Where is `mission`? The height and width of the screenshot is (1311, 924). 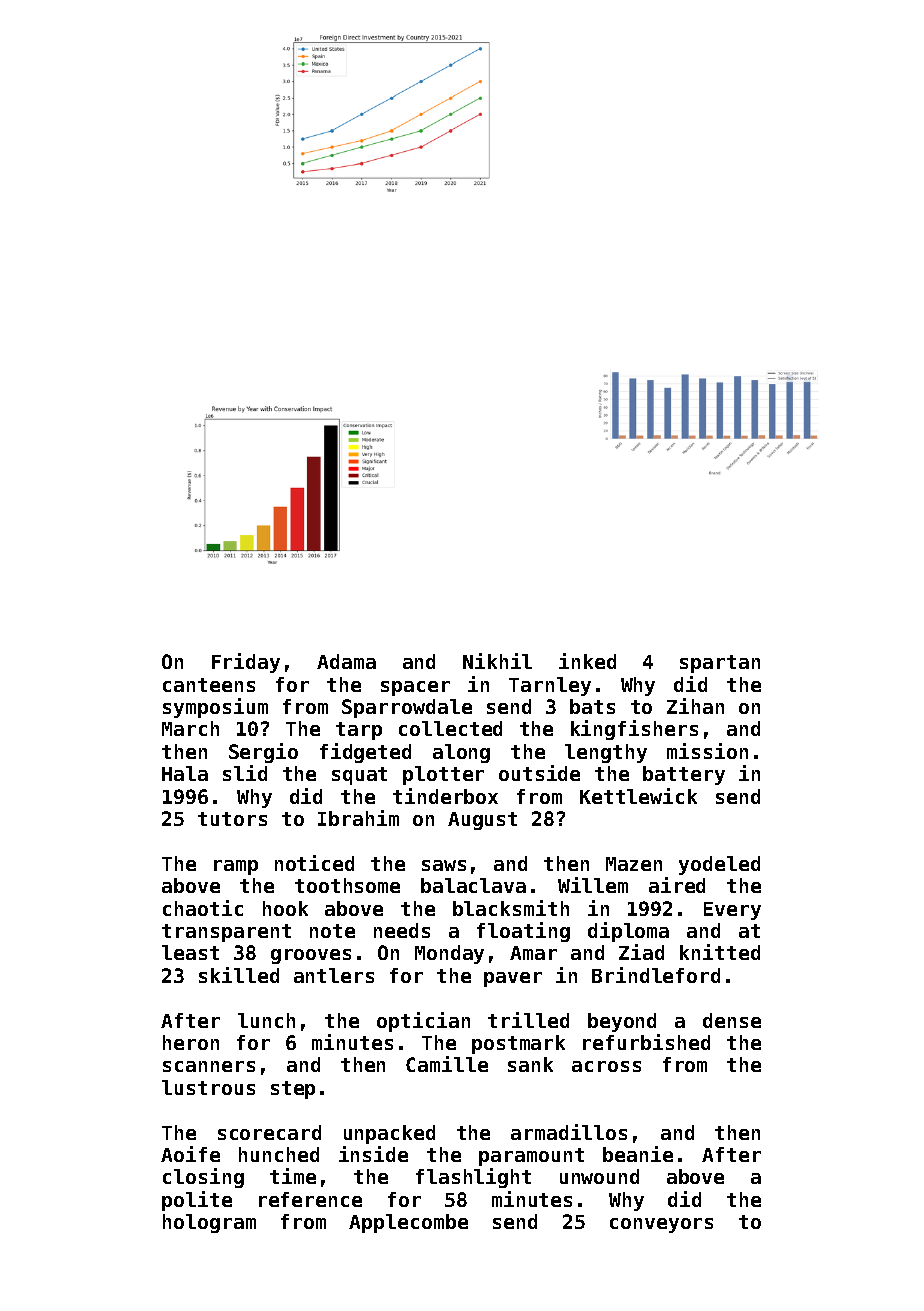 mission is located at coordinates (707, 751).
